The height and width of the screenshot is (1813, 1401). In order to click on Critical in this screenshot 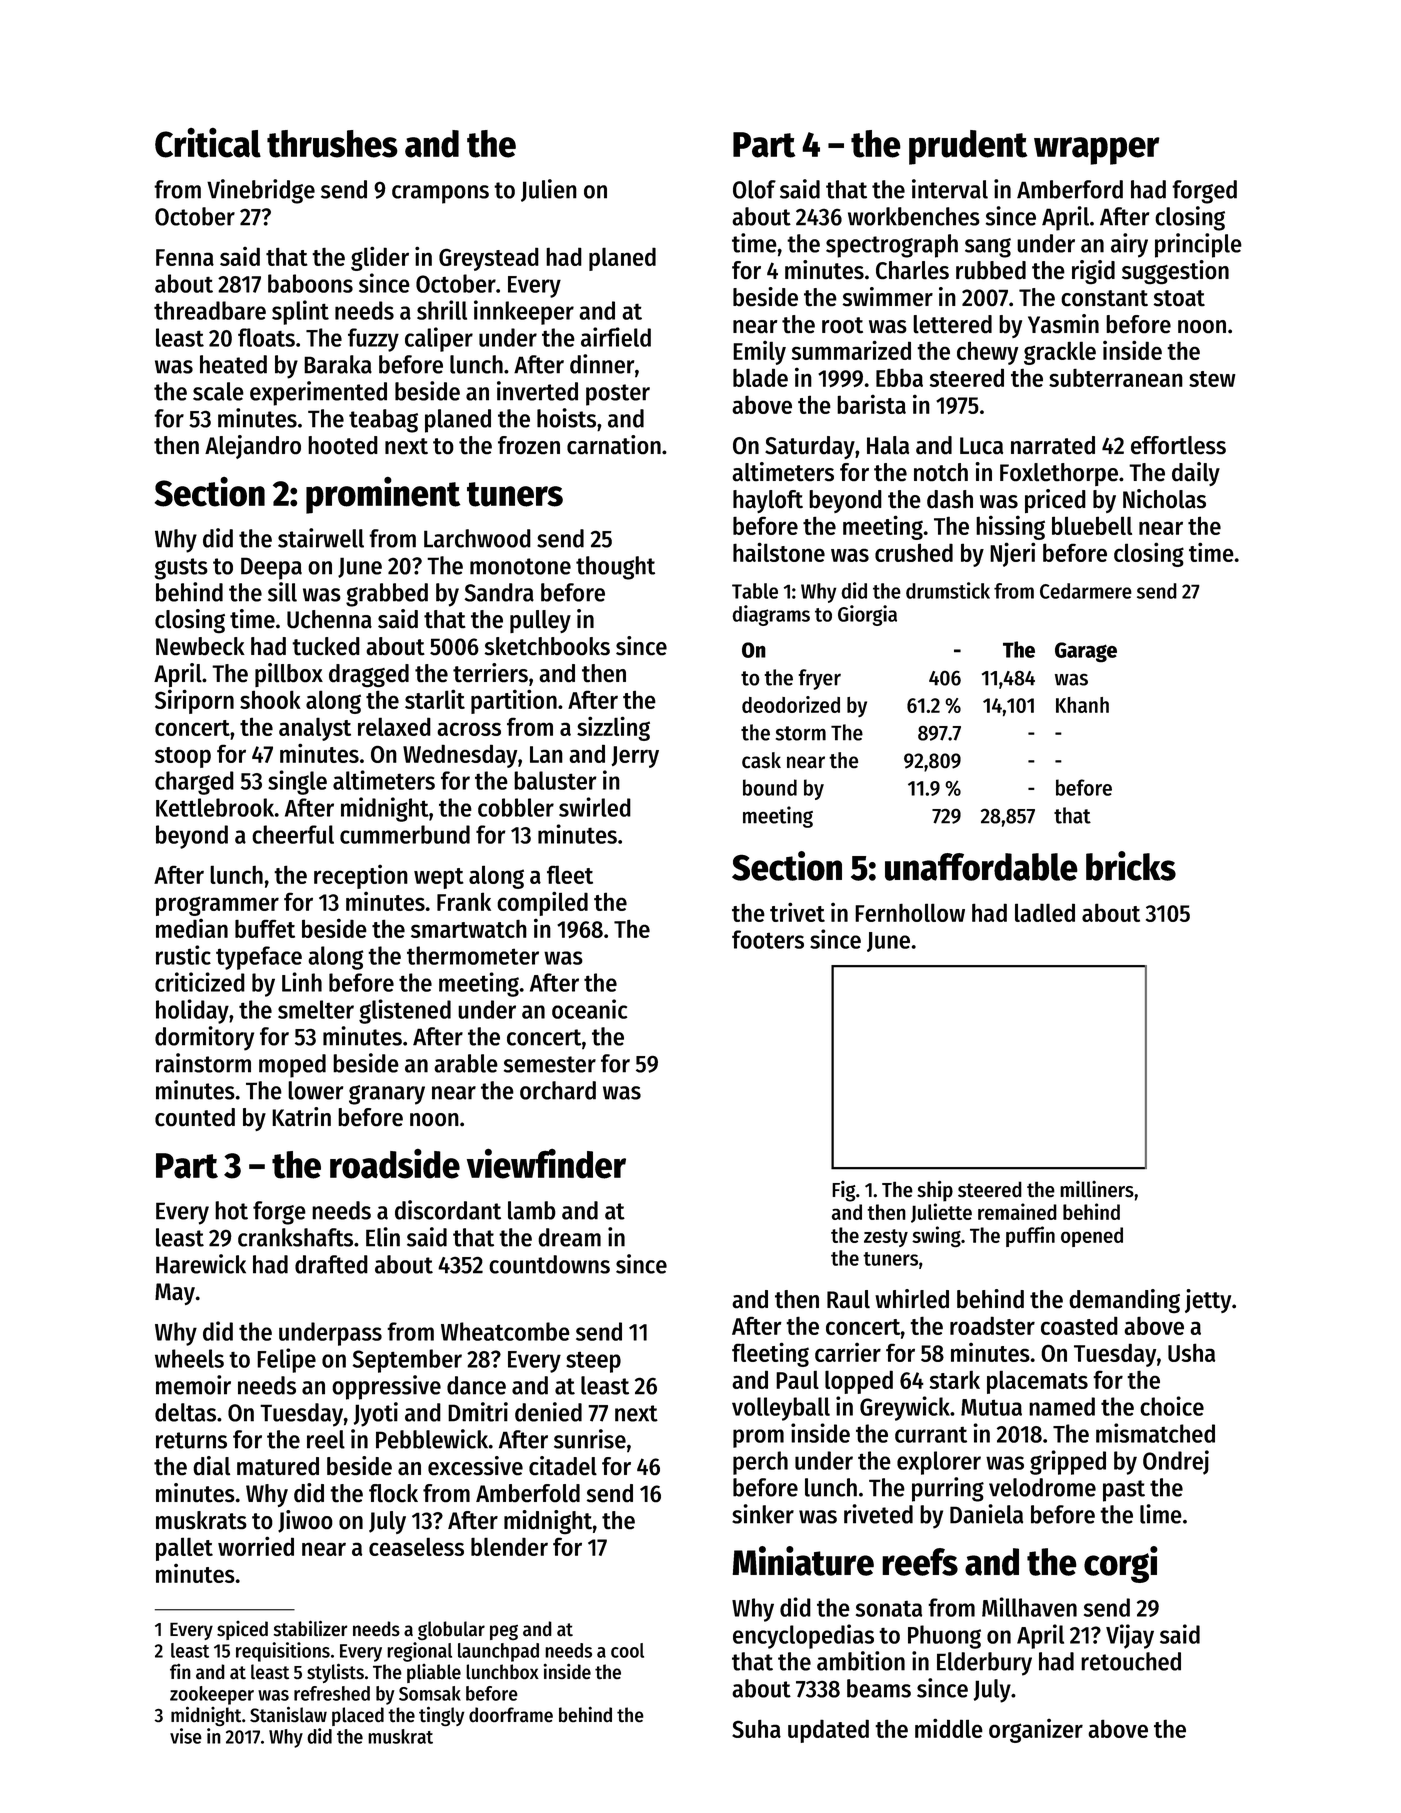, I will do `click(208, 143)`.
